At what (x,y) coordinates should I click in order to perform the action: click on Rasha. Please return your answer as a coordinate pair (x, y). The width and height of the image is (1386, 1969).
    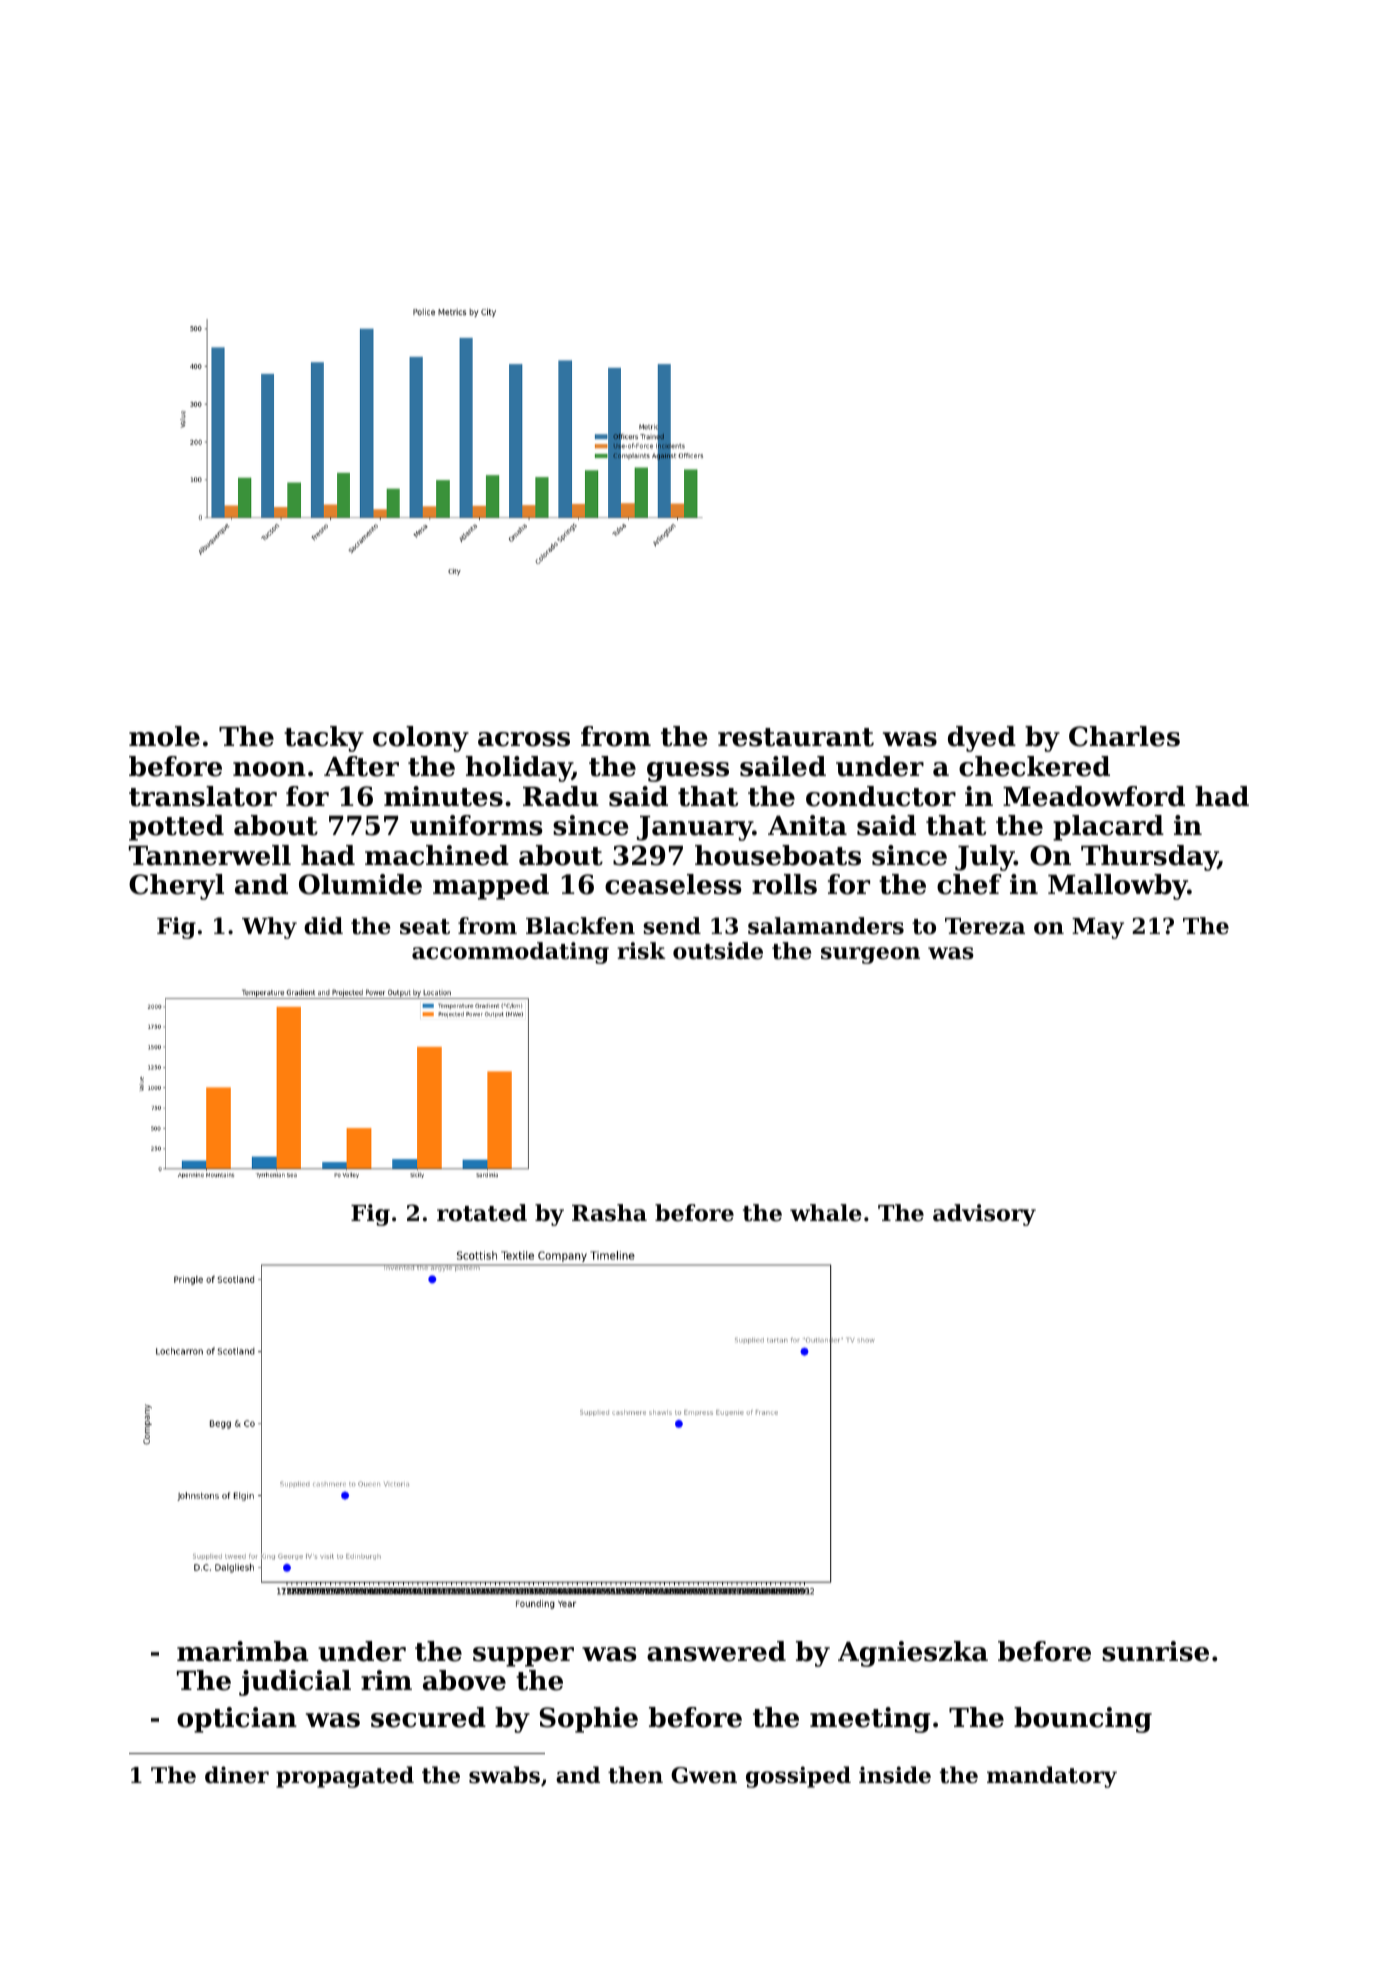
    Looking at the image, I should click on (609, 1213).
